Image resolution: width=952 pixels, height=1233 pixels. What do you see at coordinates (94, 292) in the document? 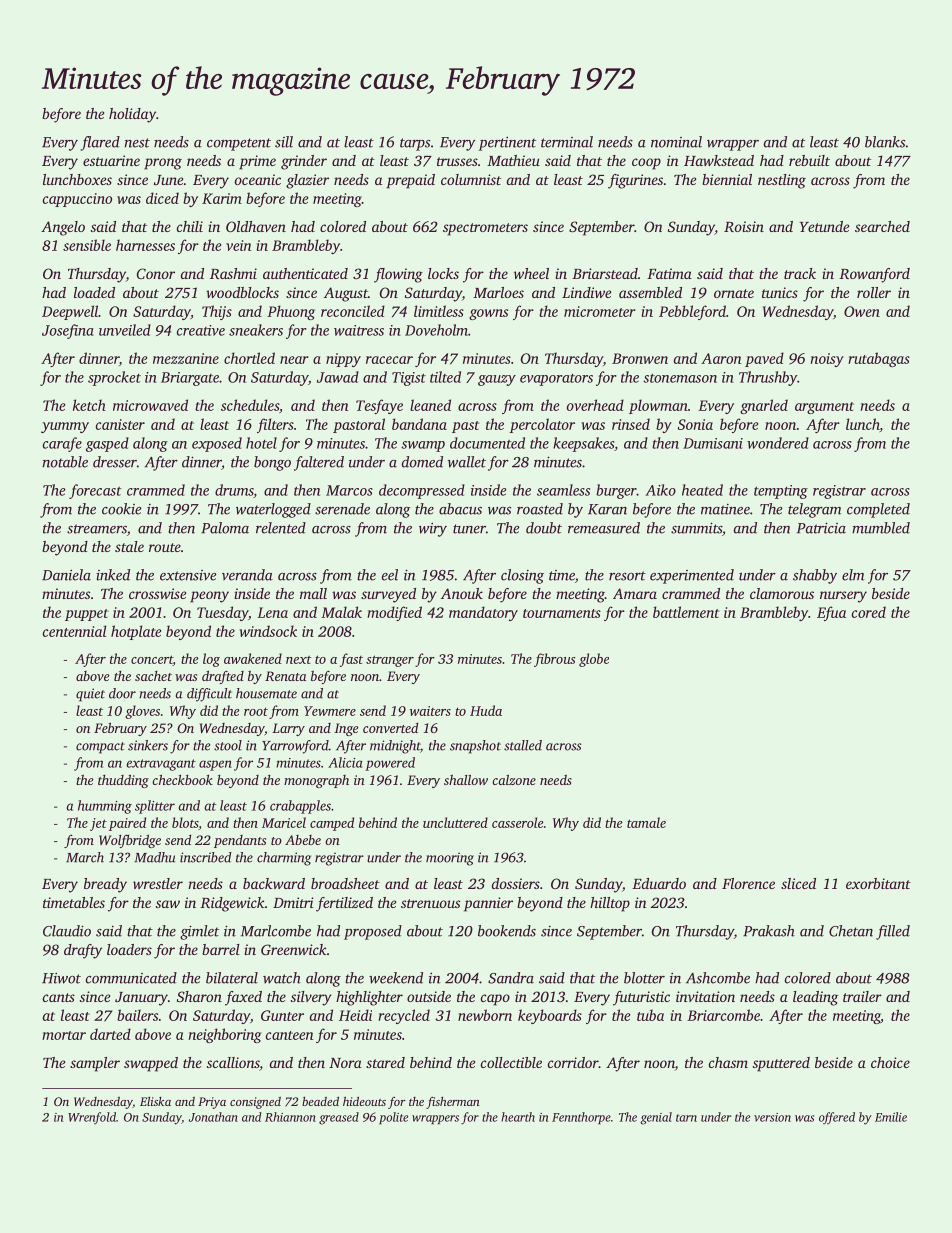
I see `loaded` at bounding box center [94, 292].
